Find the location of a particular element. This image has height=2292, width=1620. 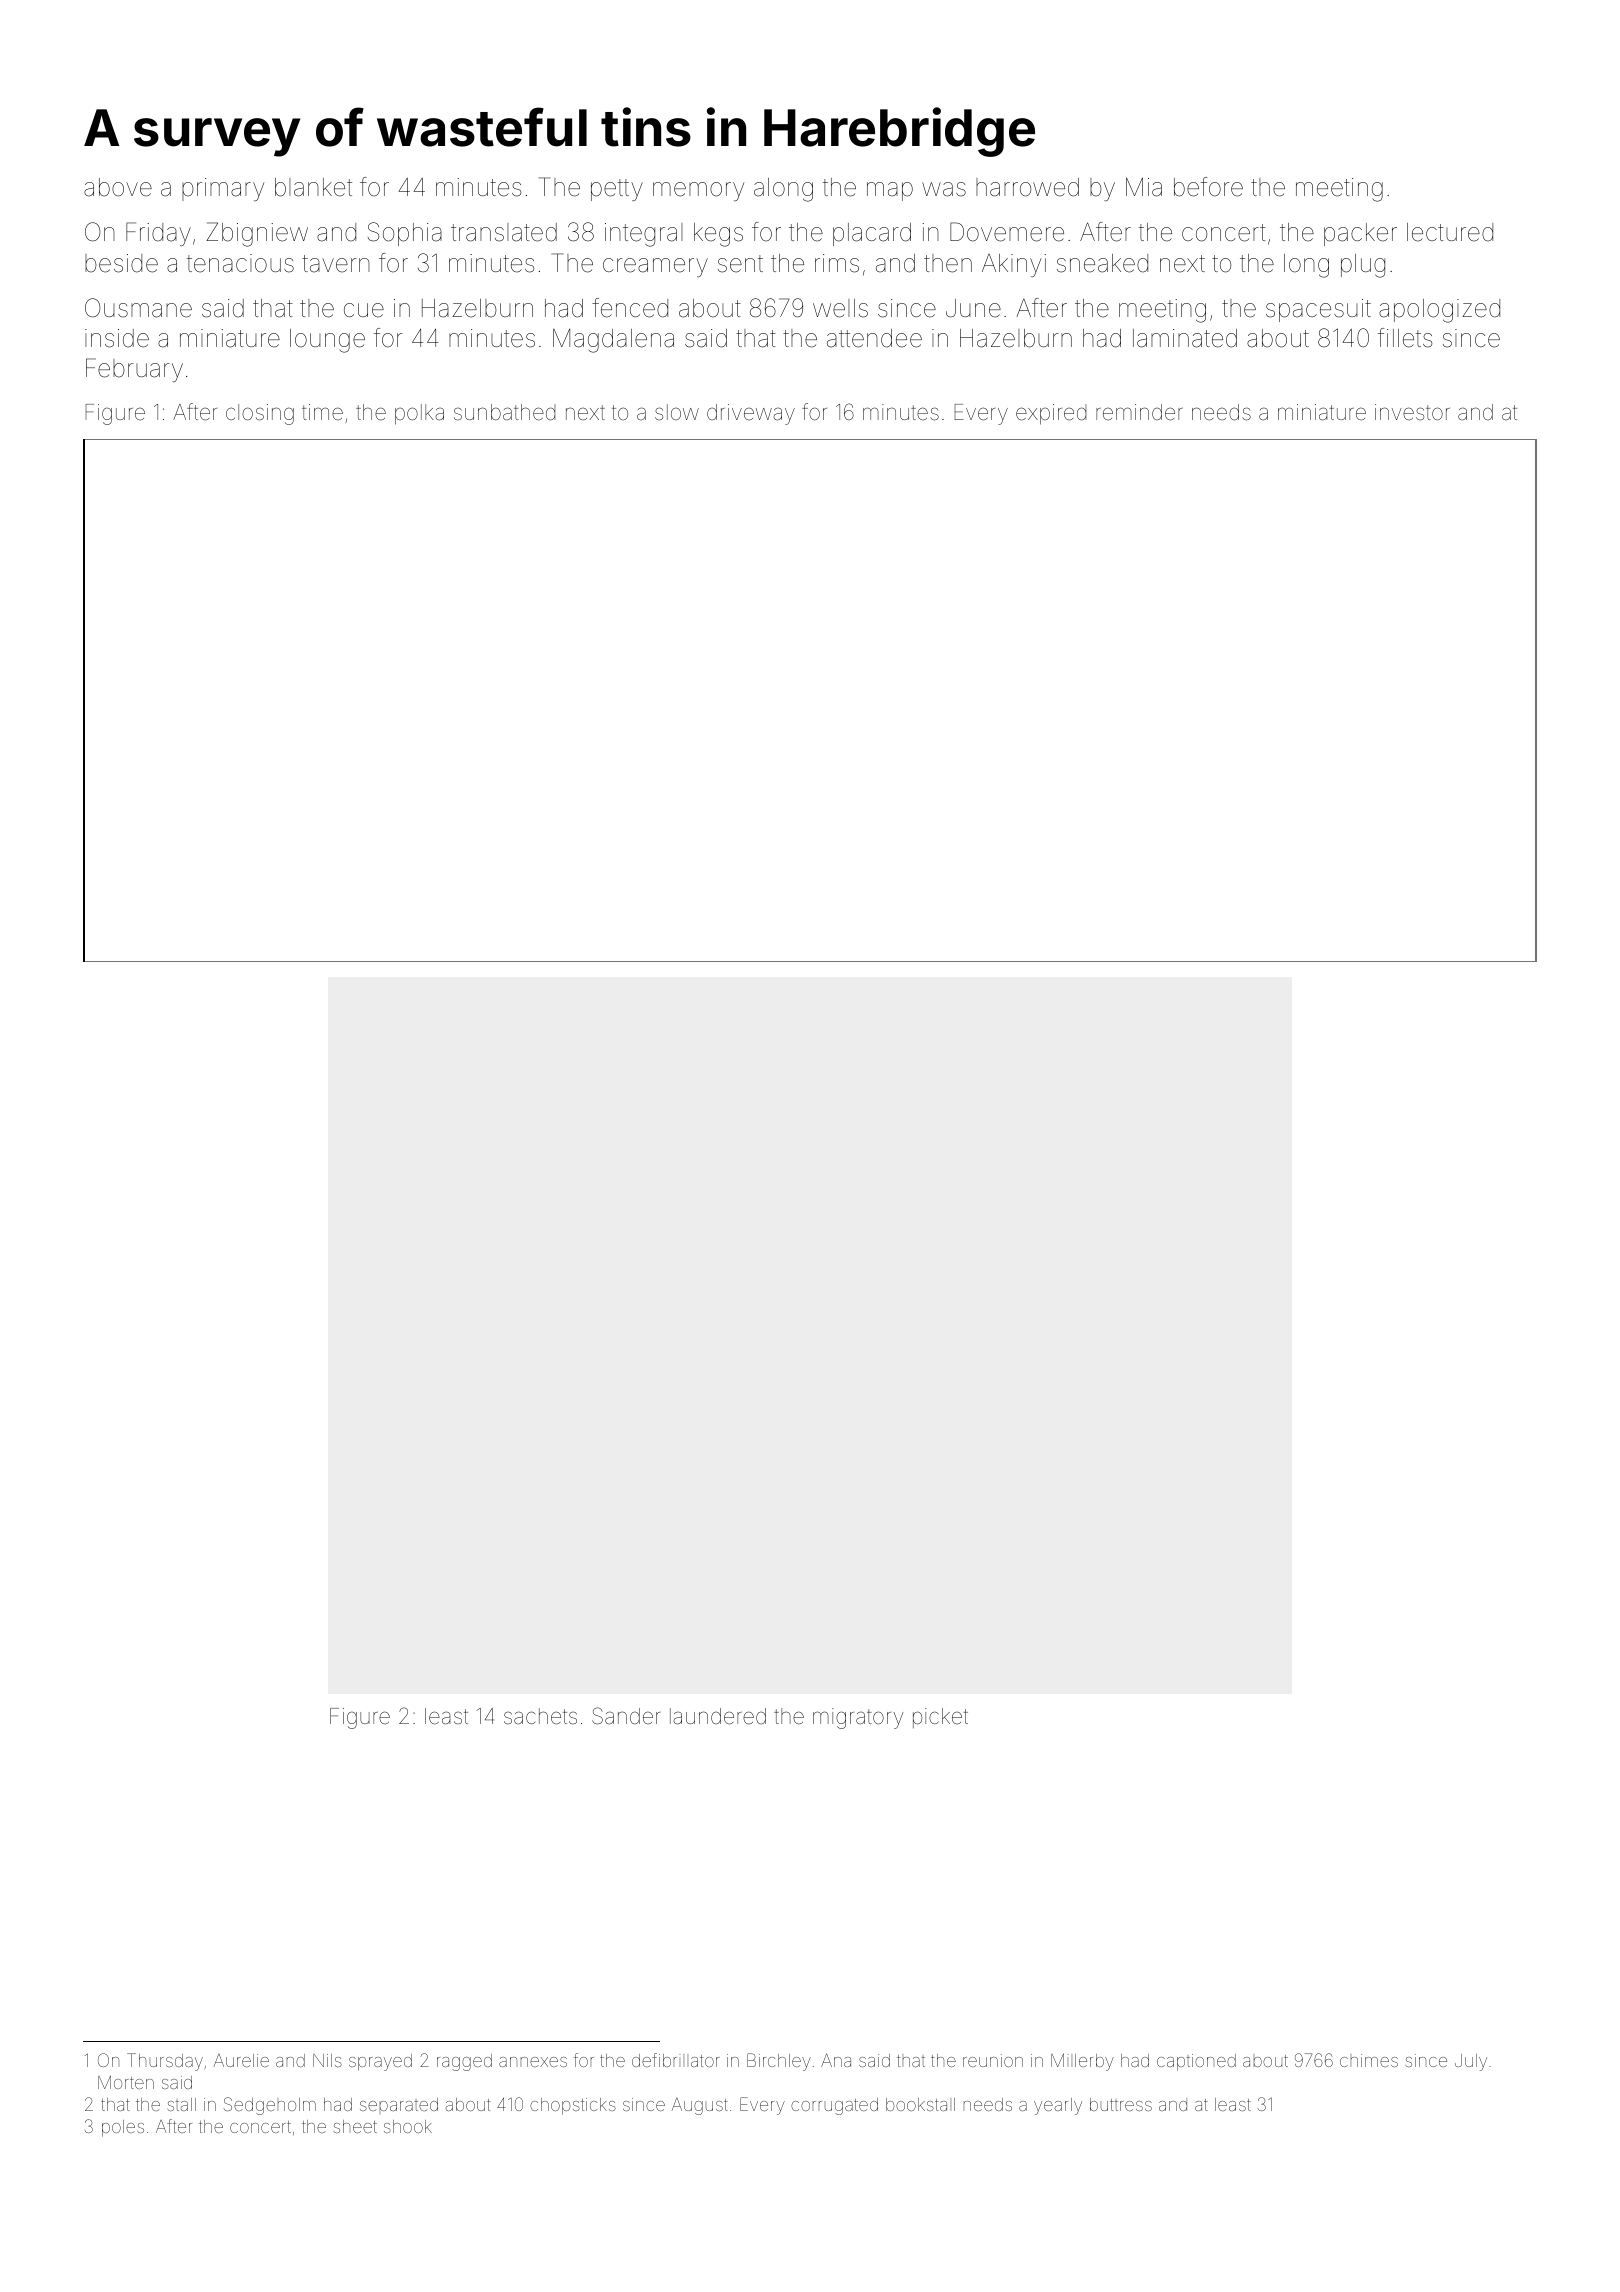

Thursday is located at coordinates (165, 2062).
